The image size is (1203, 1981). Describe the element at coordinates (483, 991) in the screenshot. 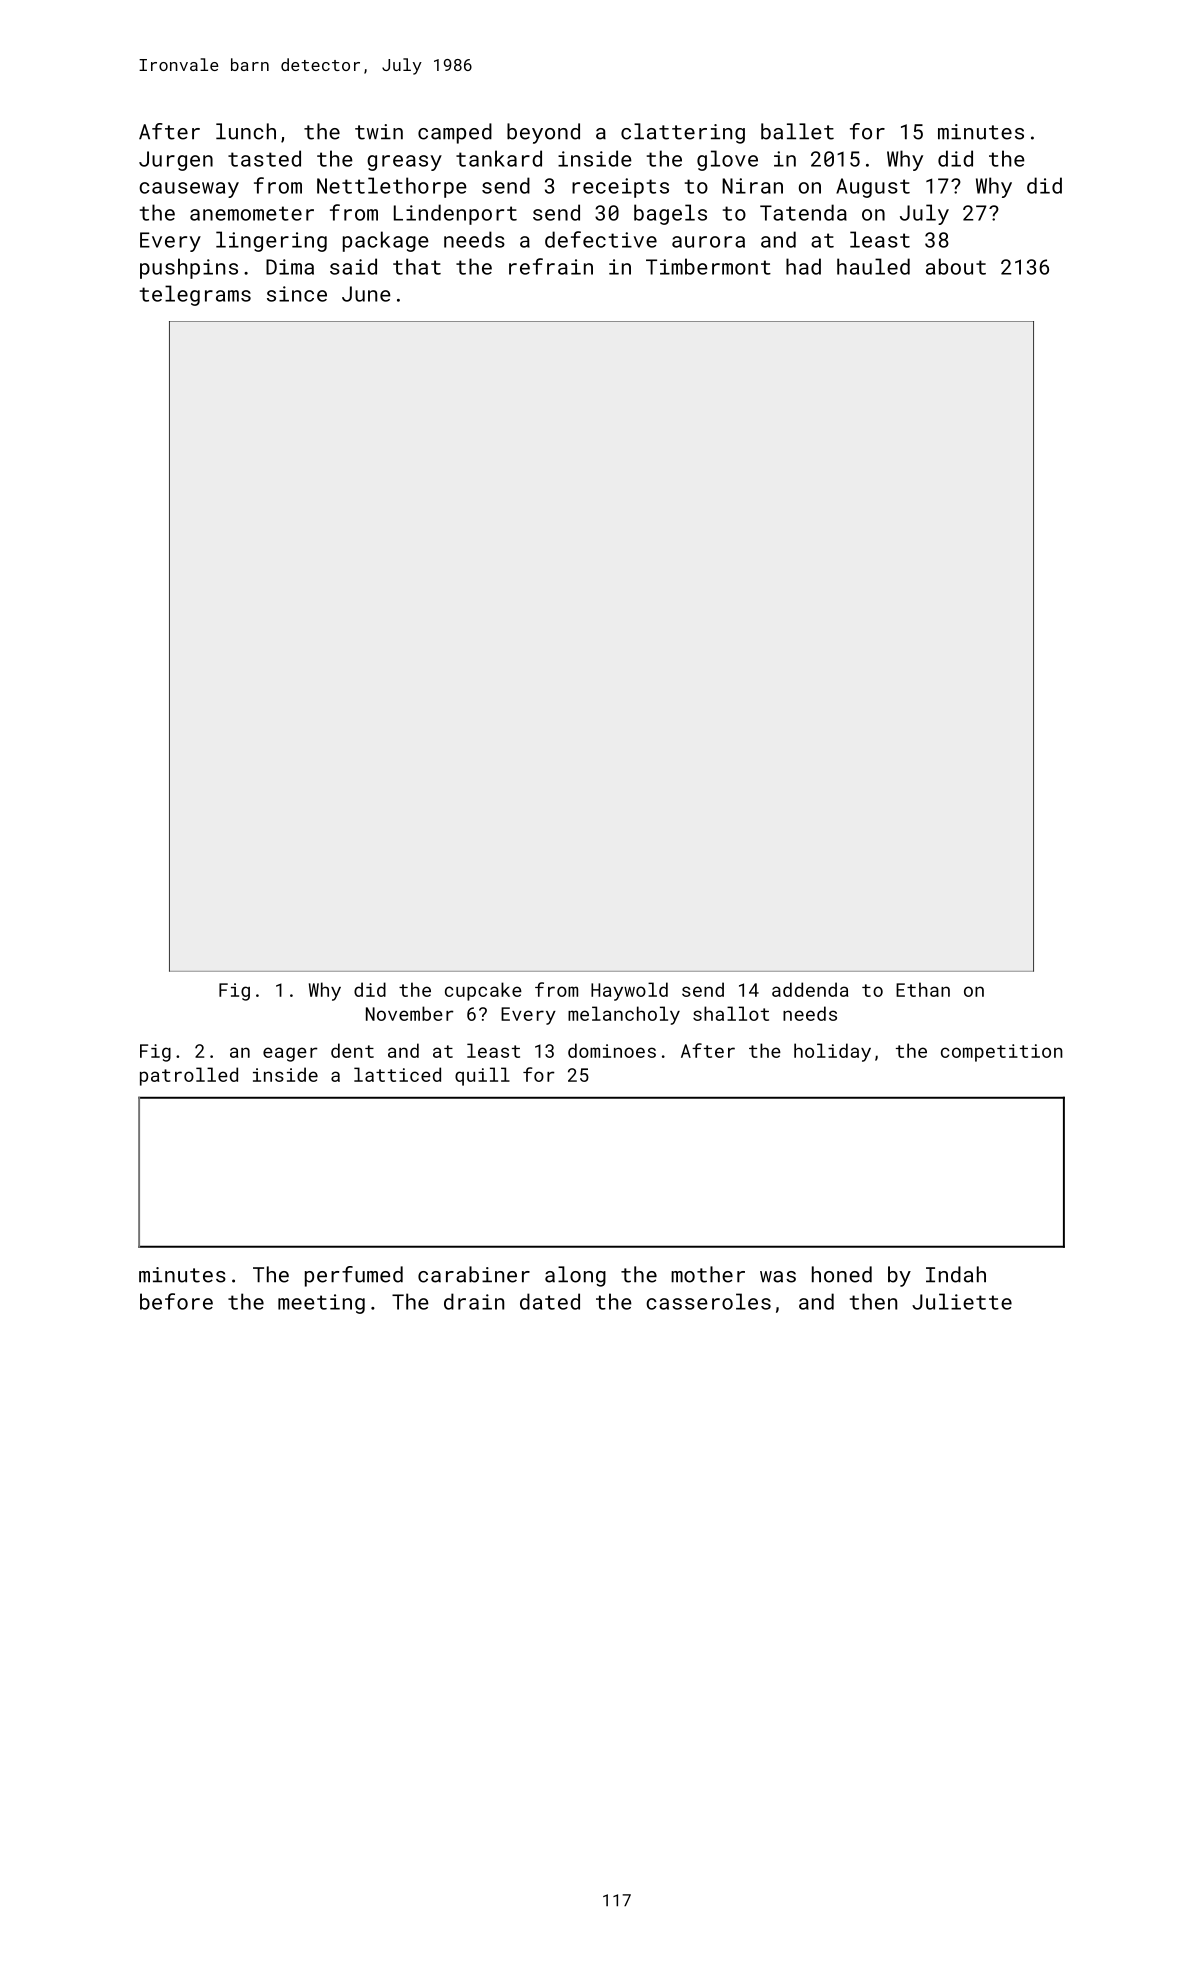

I see `cupcake` at that location.
